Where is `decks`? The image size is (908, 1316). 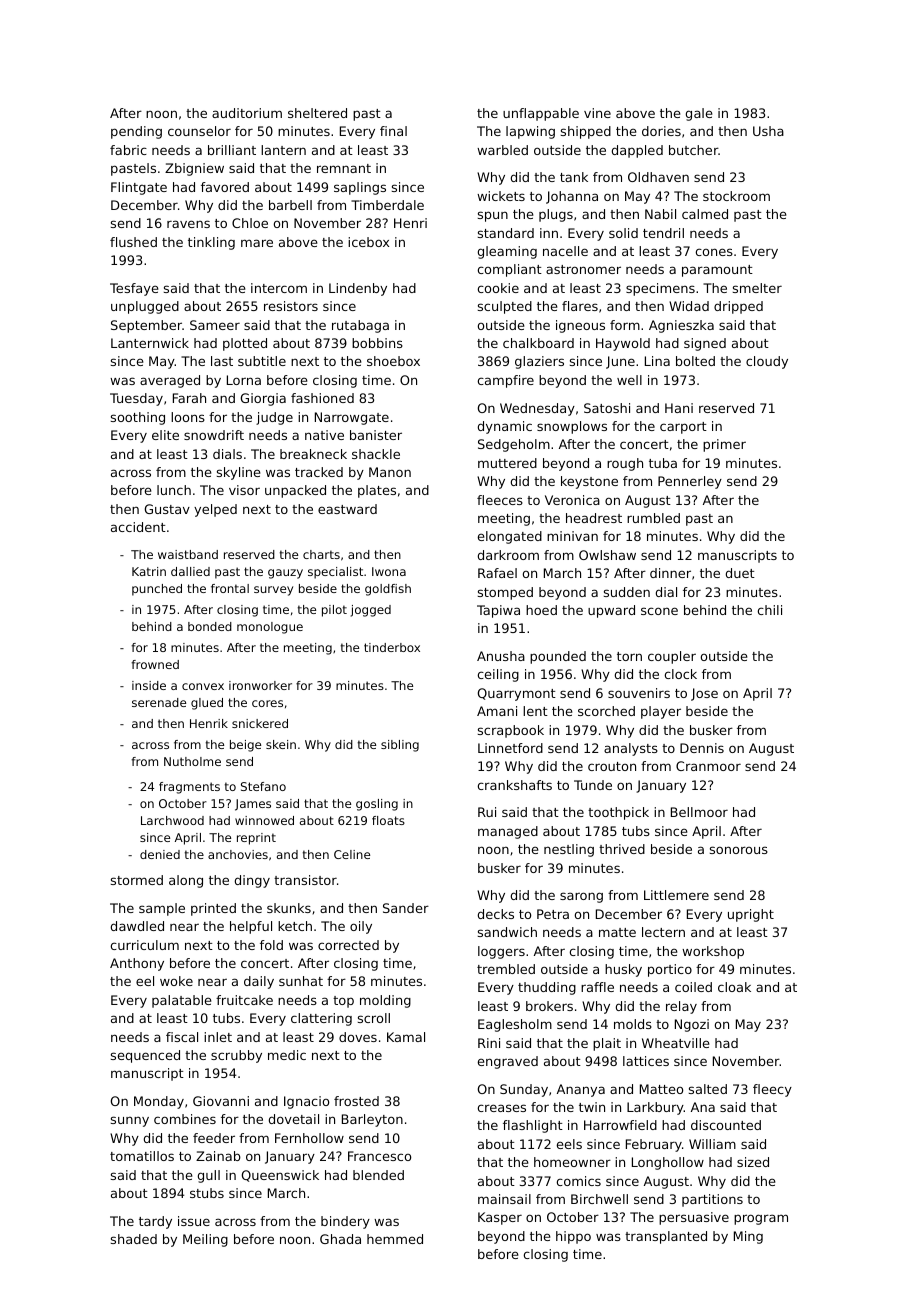
decks is located at coordinates (496, 914).
